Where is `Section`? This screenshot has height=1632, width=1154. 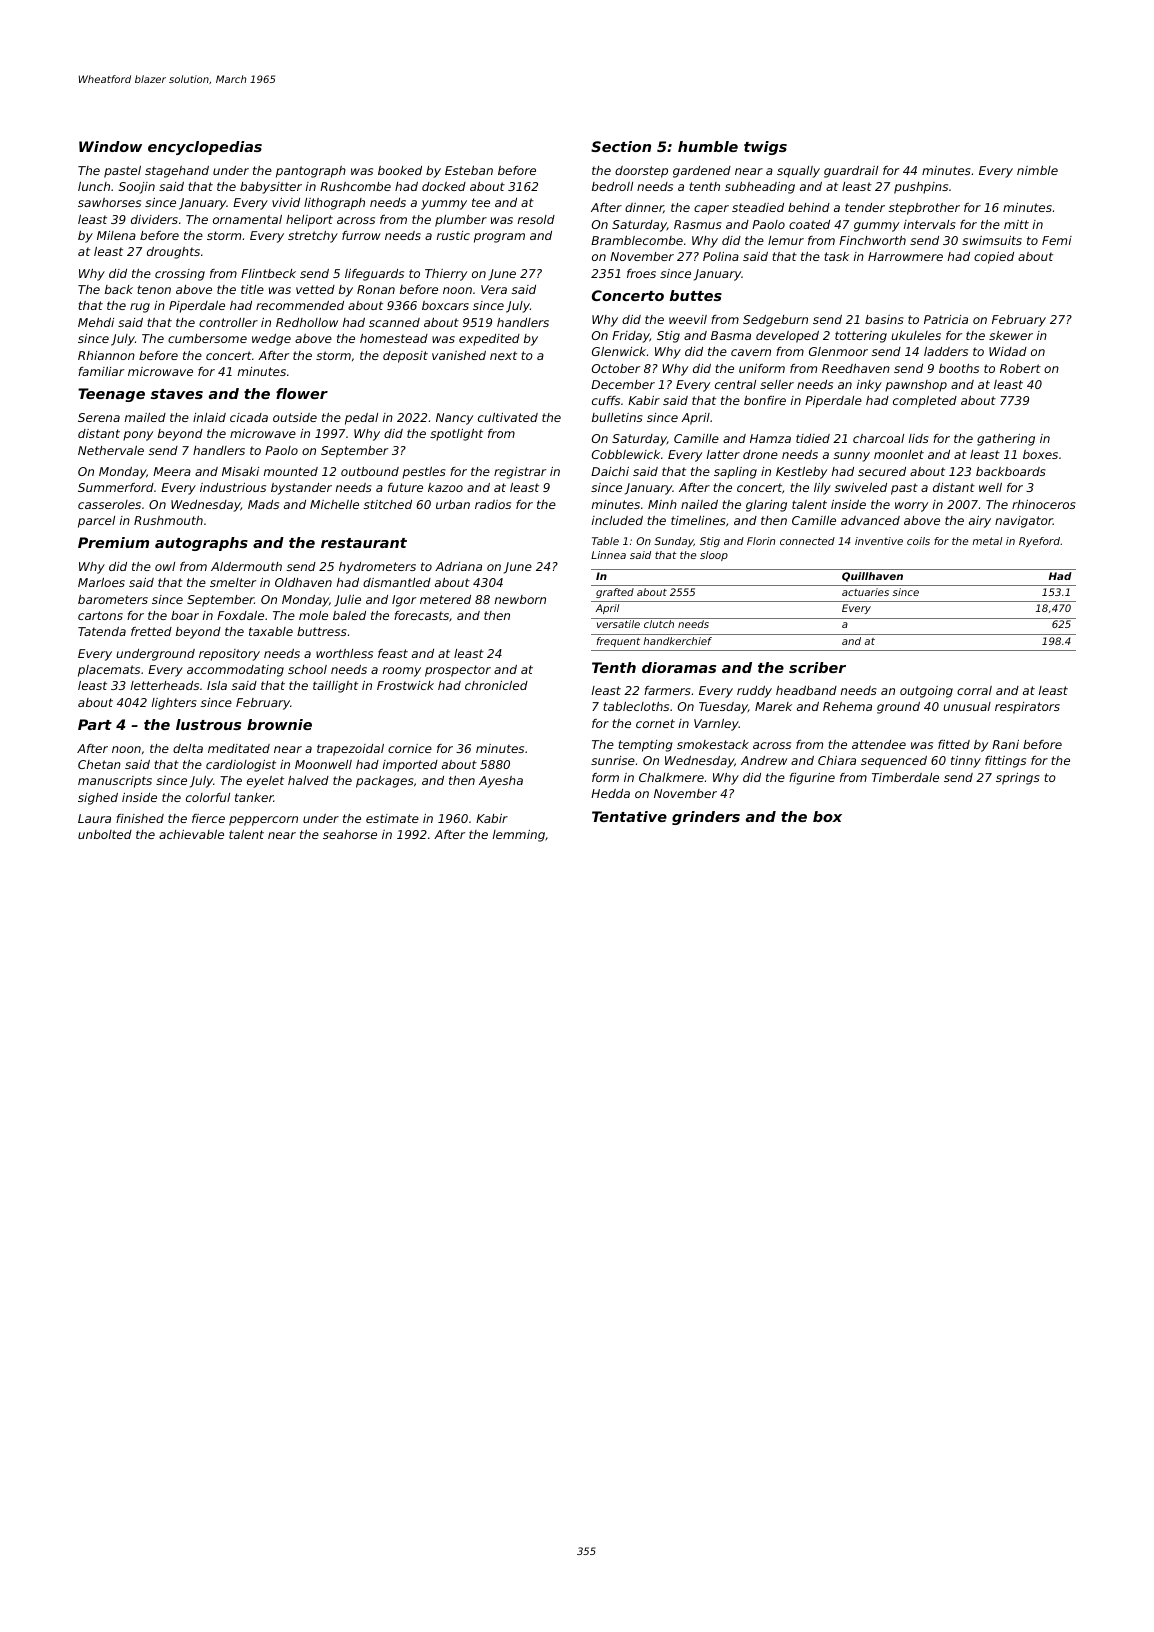 Section is located at coordinates (621, 146).
